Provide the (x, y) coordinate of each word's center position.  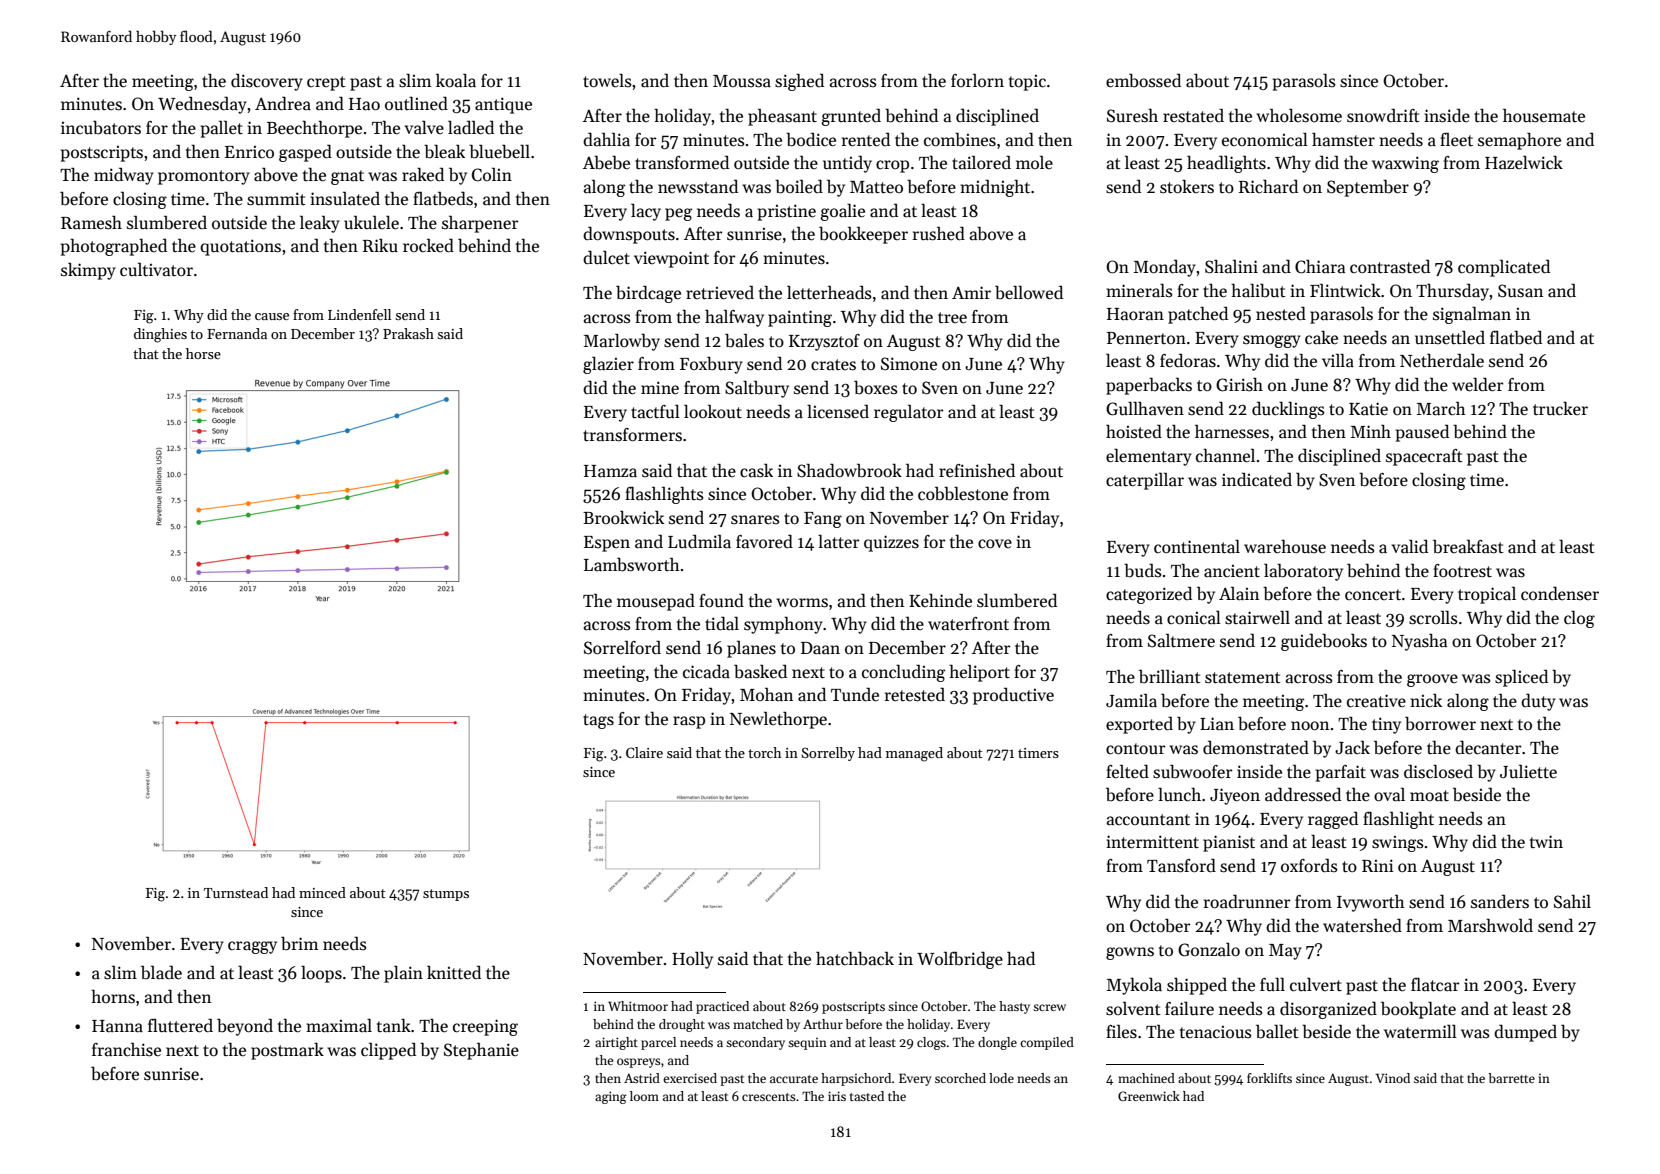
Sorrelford (622, 648)
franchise (126, 1050)
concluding (903, 673)
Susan (1520, 291)
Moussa (742, 81)
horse (203, 353)
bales (744, 340)
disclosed (1438, 772)
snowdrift (1383, 116)
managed (914, 754)
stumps (446, 895)
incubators (101, 127)
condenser (1560, 593)
